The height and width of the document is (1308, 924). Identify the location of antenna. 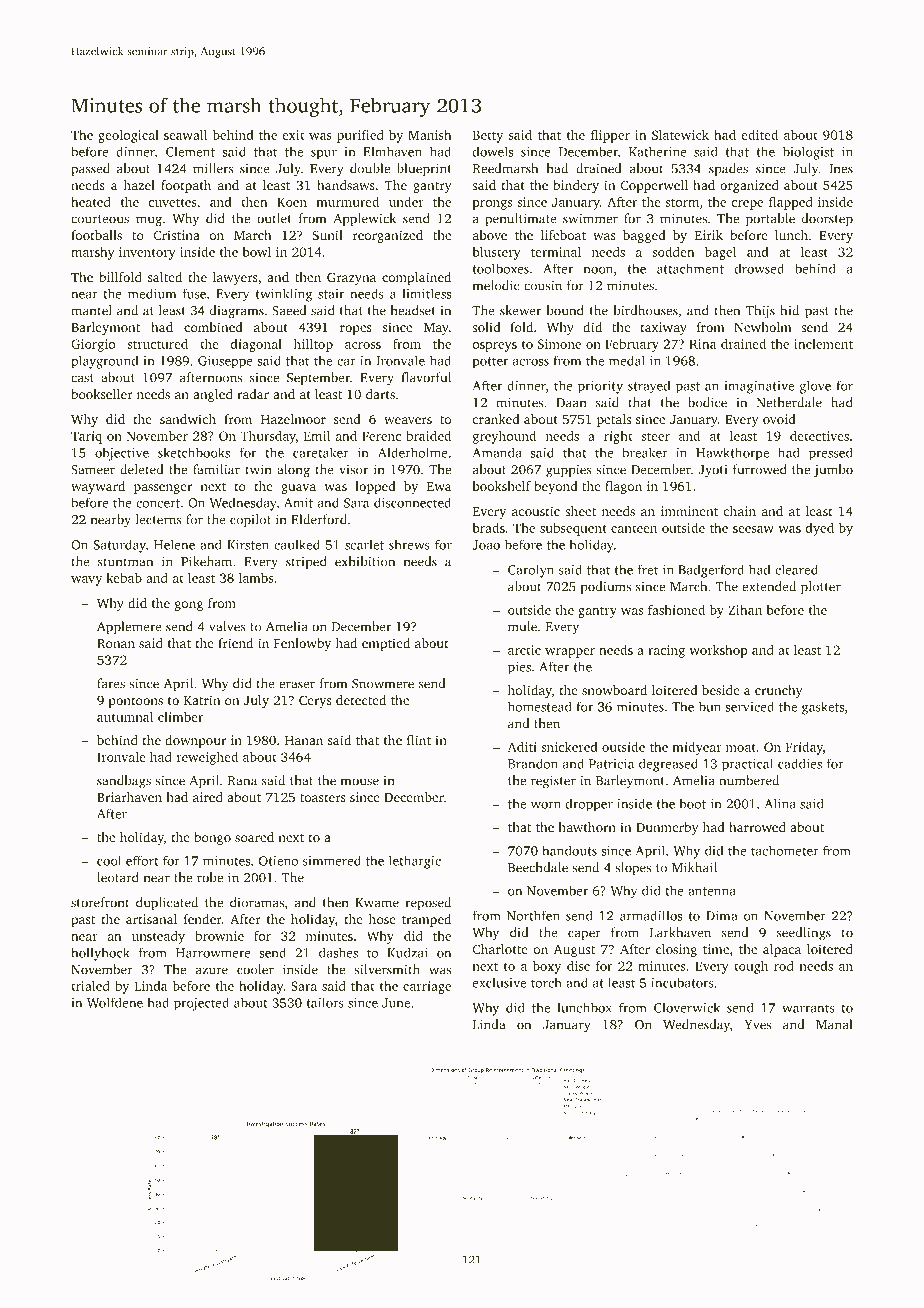
(712, 891).
